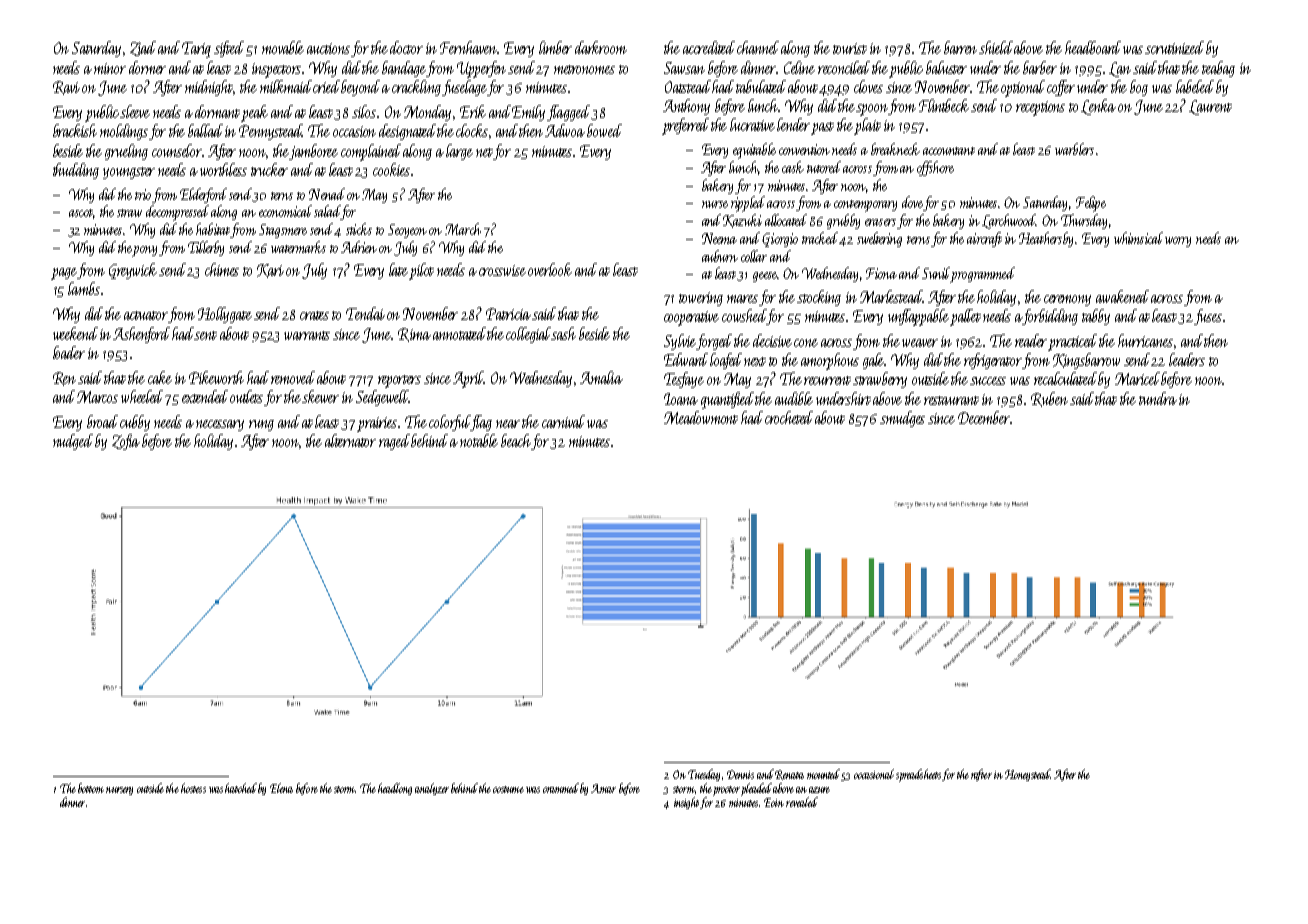  I want to click on insight, so click(686, 803).
